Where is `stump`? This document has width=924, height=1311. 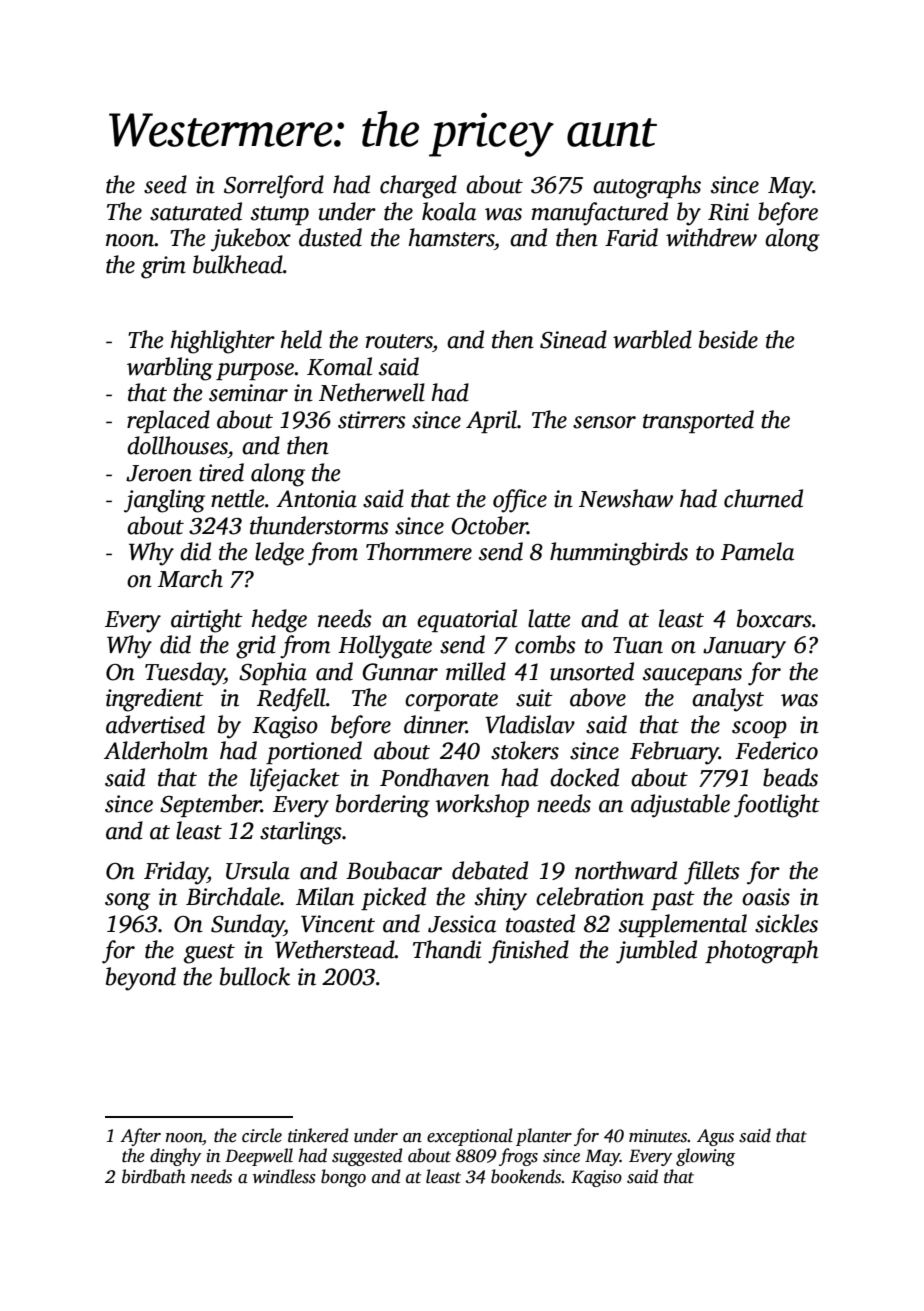
stump is located at coordinates (280, 215).
